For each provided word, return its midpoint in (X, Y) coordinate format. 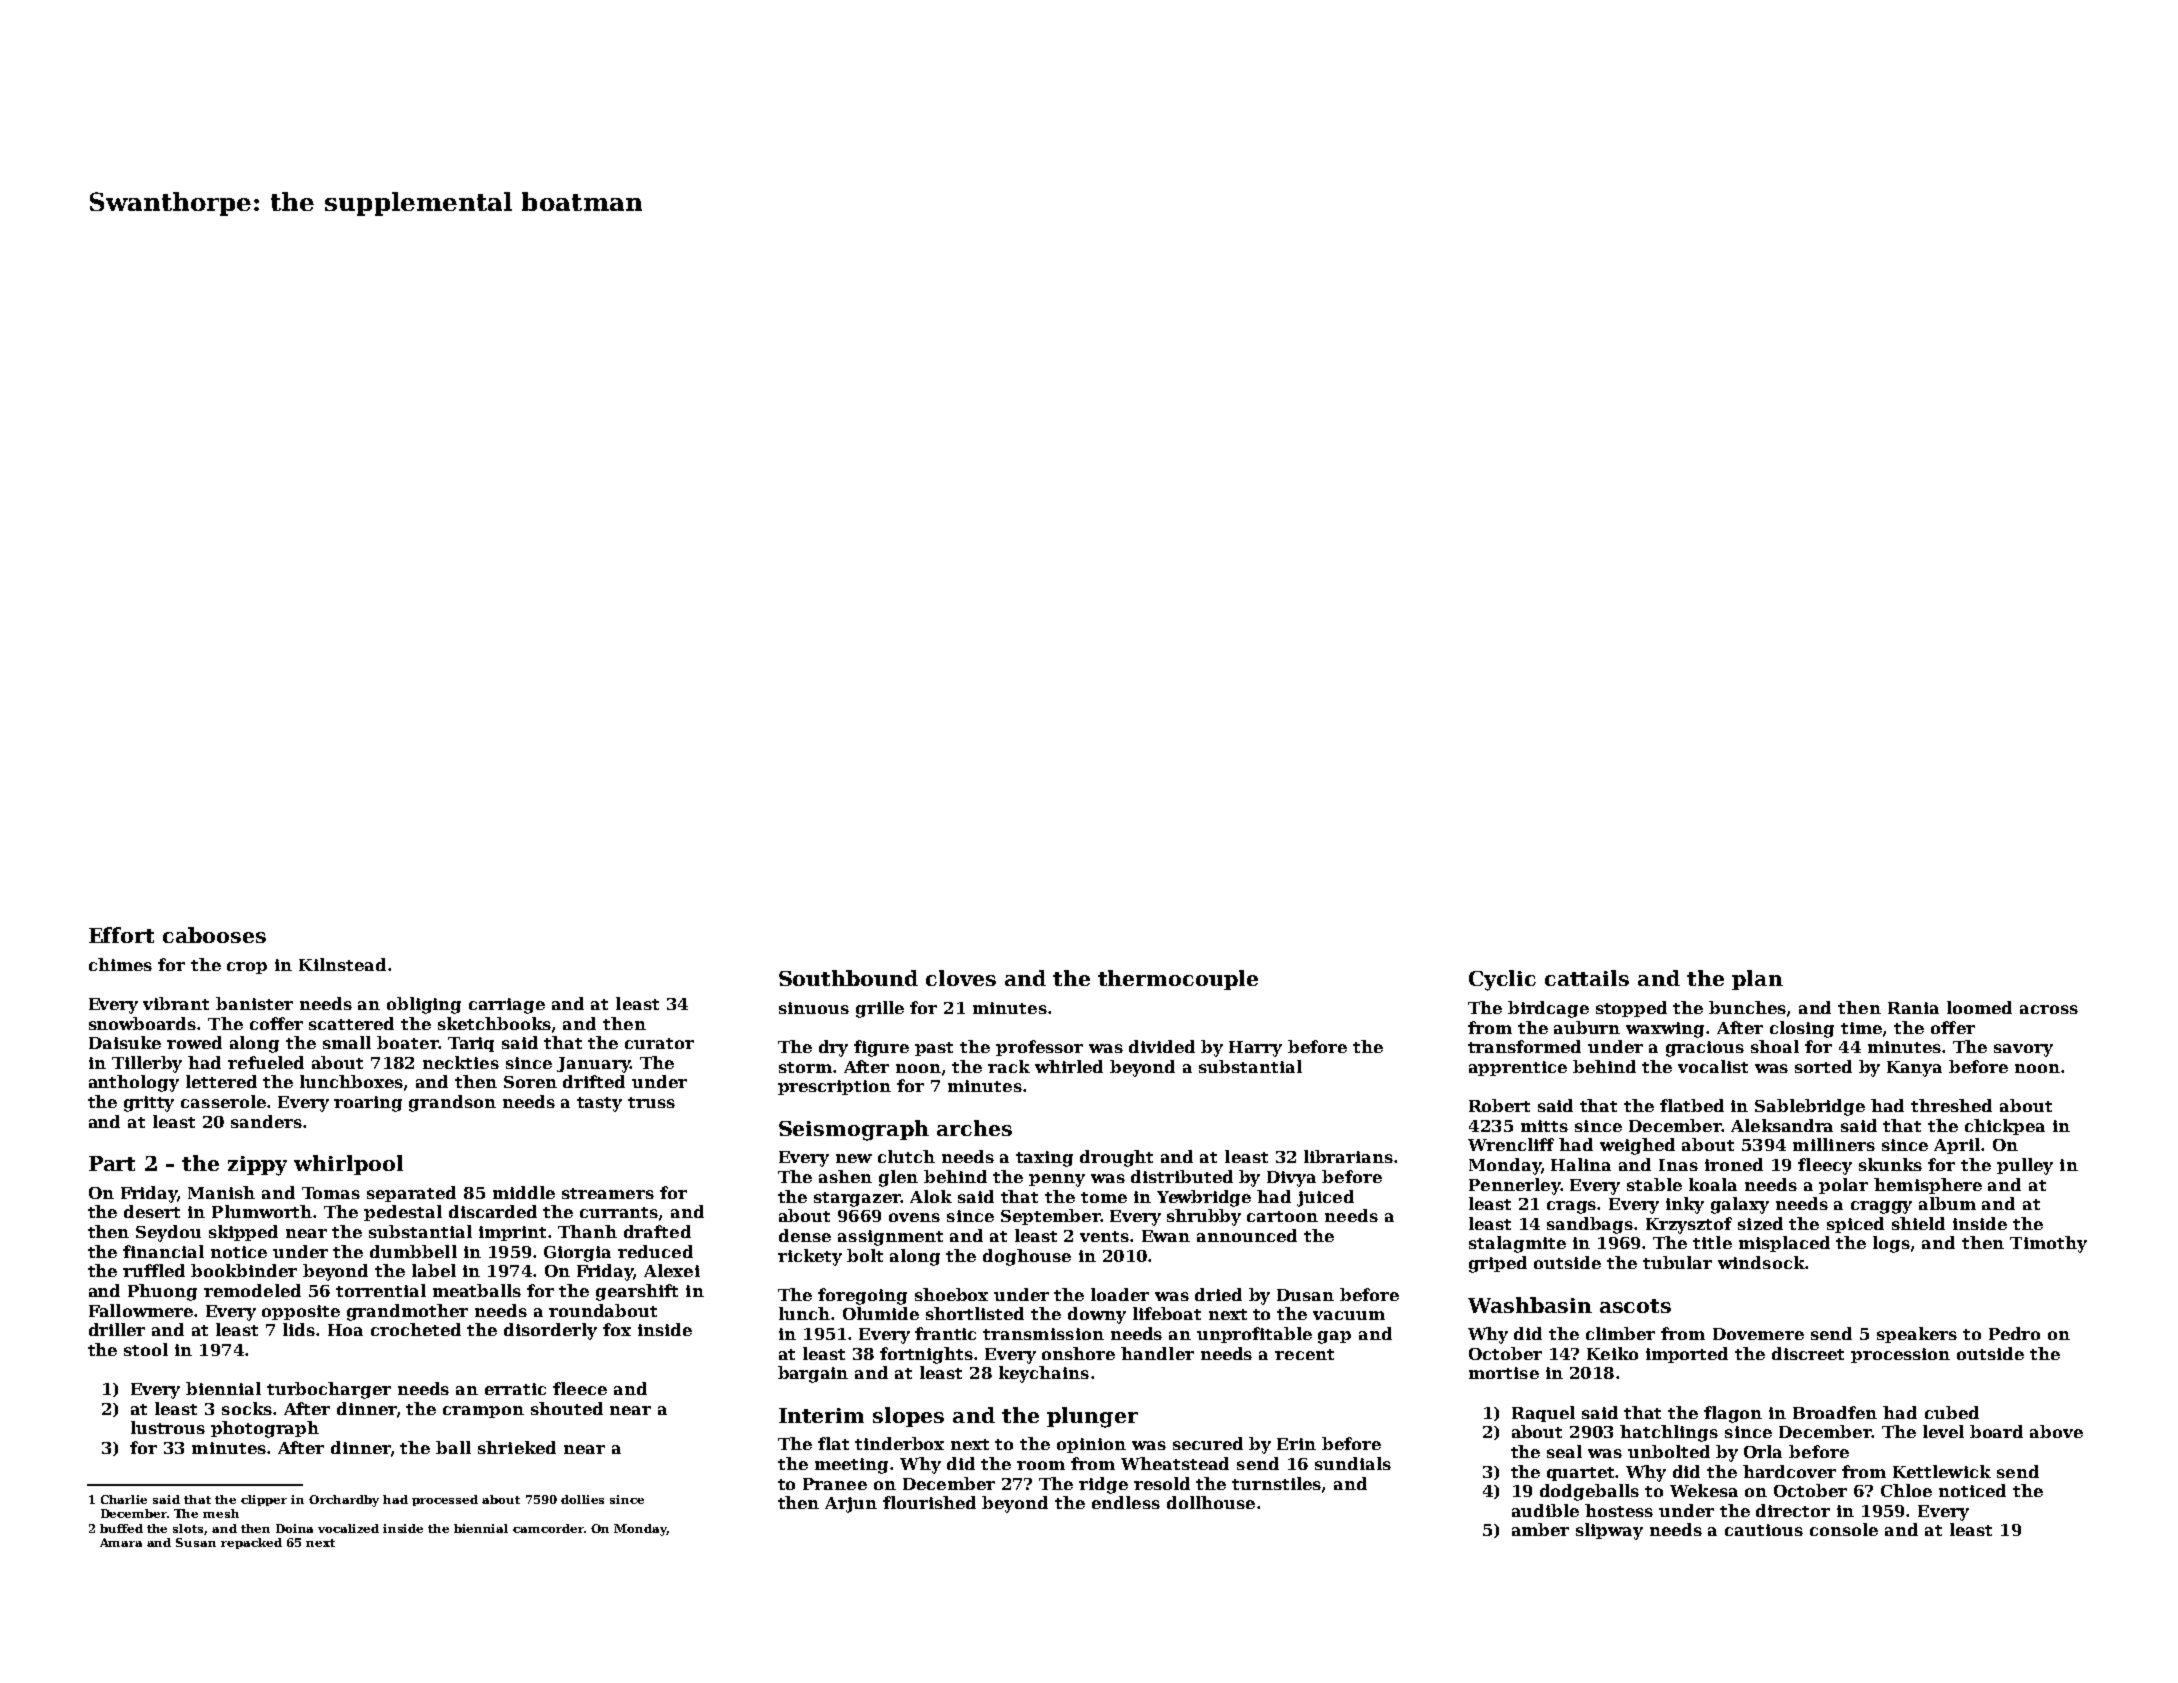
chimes (120, 964)
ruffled (154, 1270)
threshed (1951, 1105)
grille (880, 1009)
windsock (1761, 1262)
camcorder (548, 1528)
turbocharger (329, 1390)
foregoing (862, 1296)
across (2049, 1009)
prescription (834, 1087)
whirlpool (348, 1165)
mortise (1504, 1373)
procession (1900, 1355)
